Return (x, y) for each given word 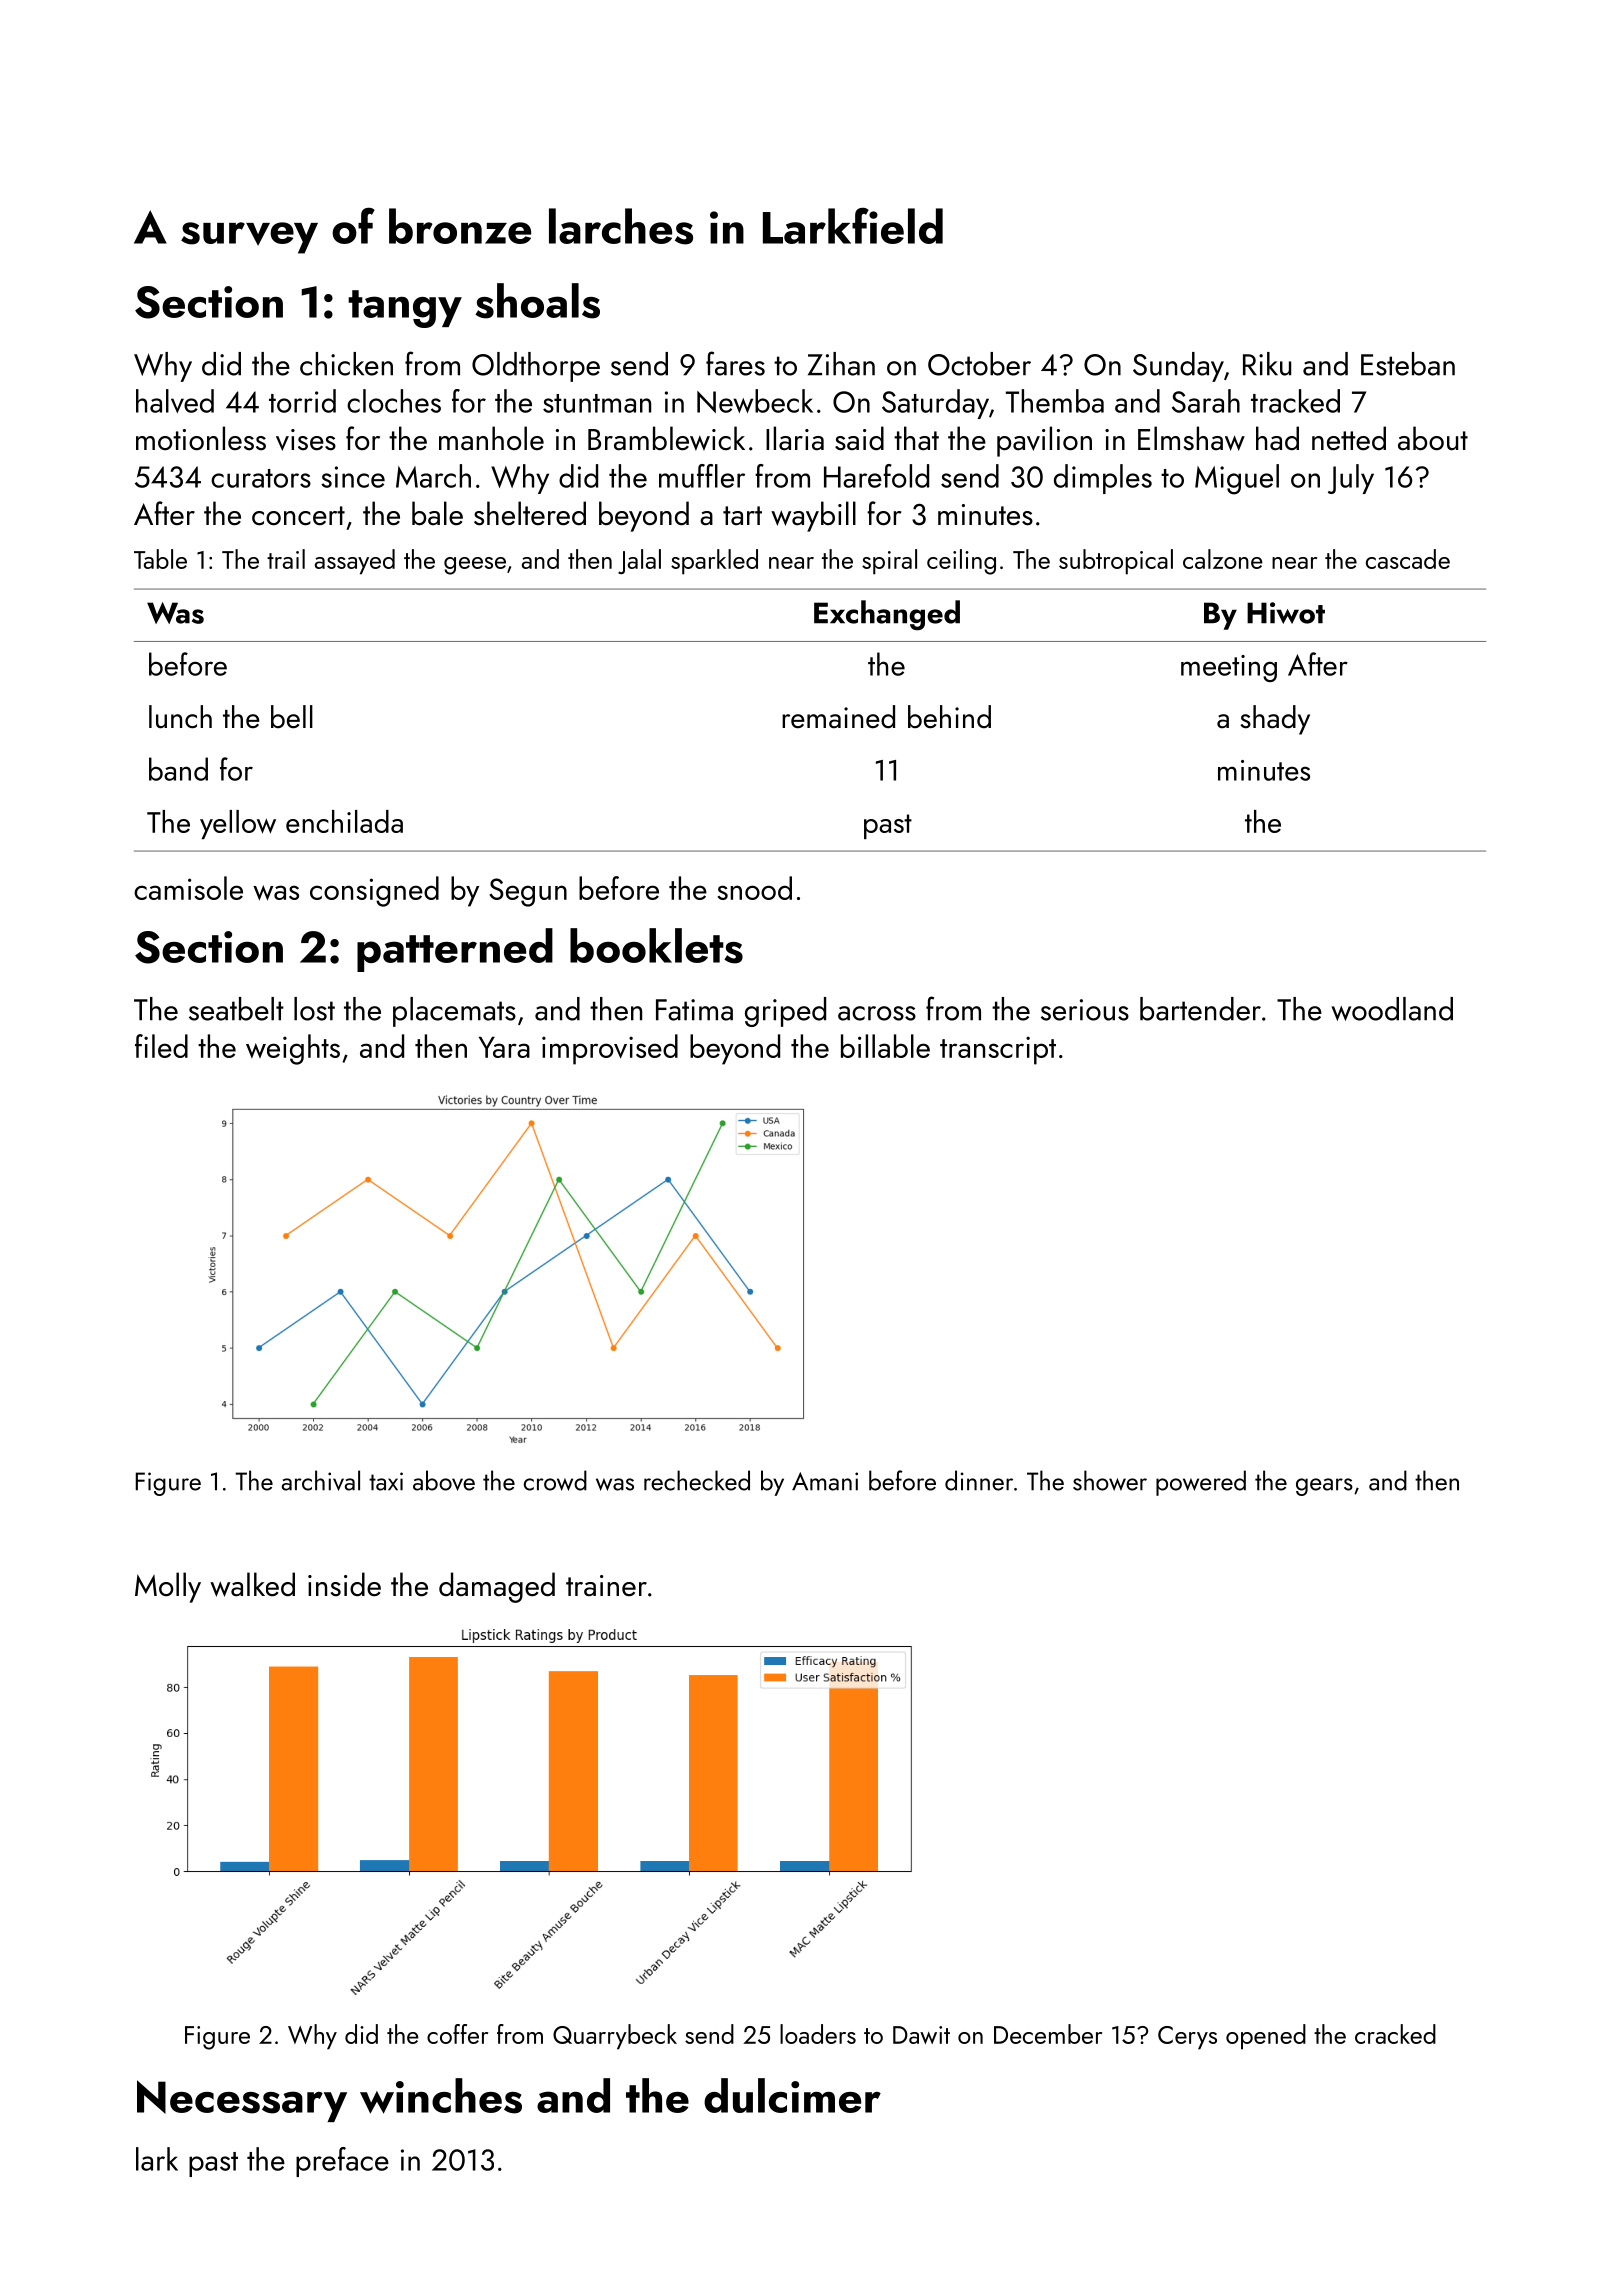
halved (175, 401)
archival (321, 1480)
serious (1085, 1010)
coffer (457, 2034)
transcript (998, 1050)
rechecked (697, 1480)
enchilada (344, 821)
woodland (1392, 1009)
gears (1324, 1487)
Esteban (1408, 364)
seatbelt (236, 1009)
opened (1266, 2037)
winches (441, 2096)
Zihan (841, 364)
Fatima (694, 1010)
